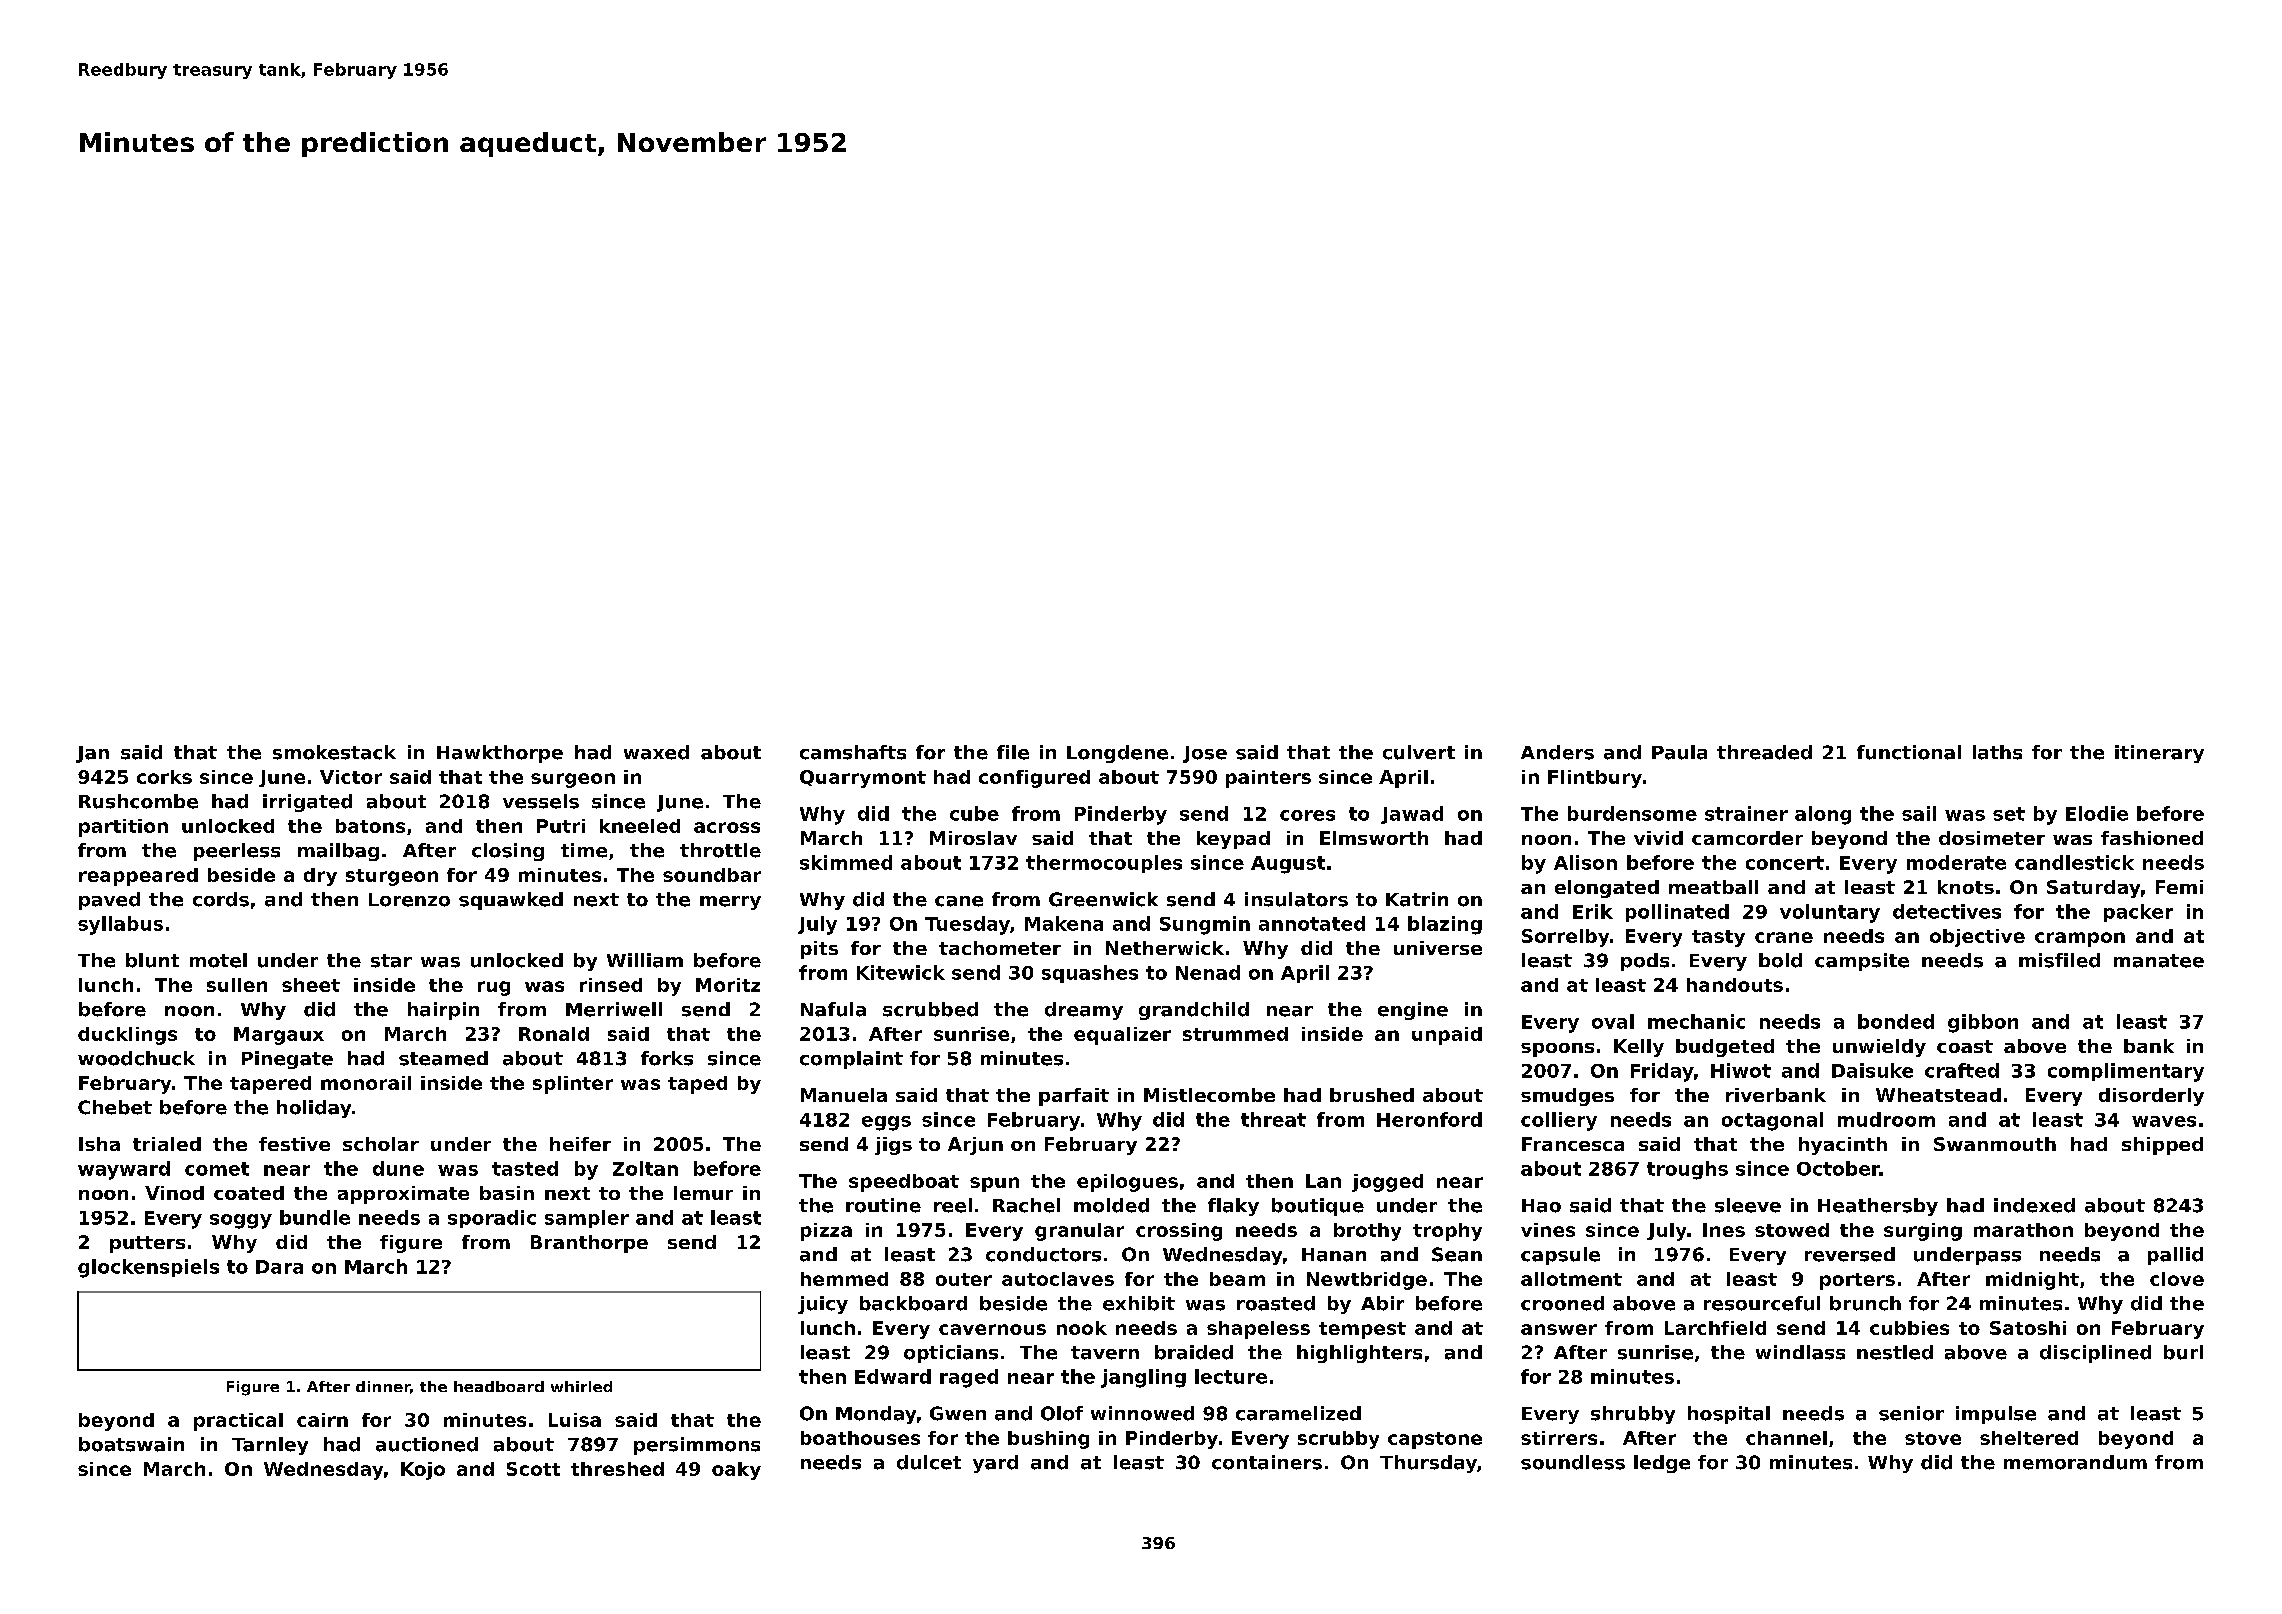 Image resolution: width=2282 pixels, height=1614 pixels. I want to click on clove, so click(2177, 1279).
